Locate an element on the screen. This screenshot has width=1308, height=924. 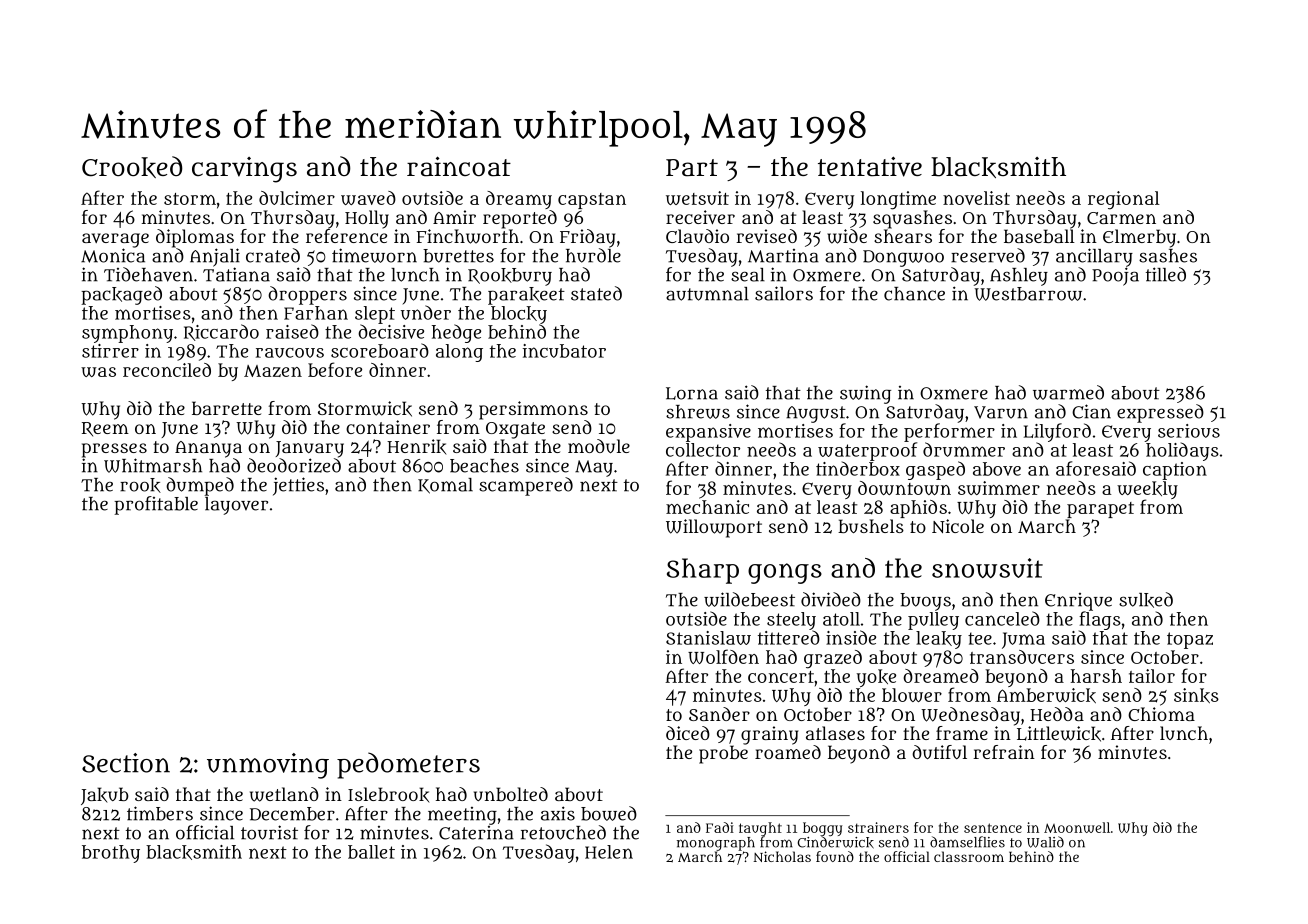
expressed is located at coordinates (1160, 413).
